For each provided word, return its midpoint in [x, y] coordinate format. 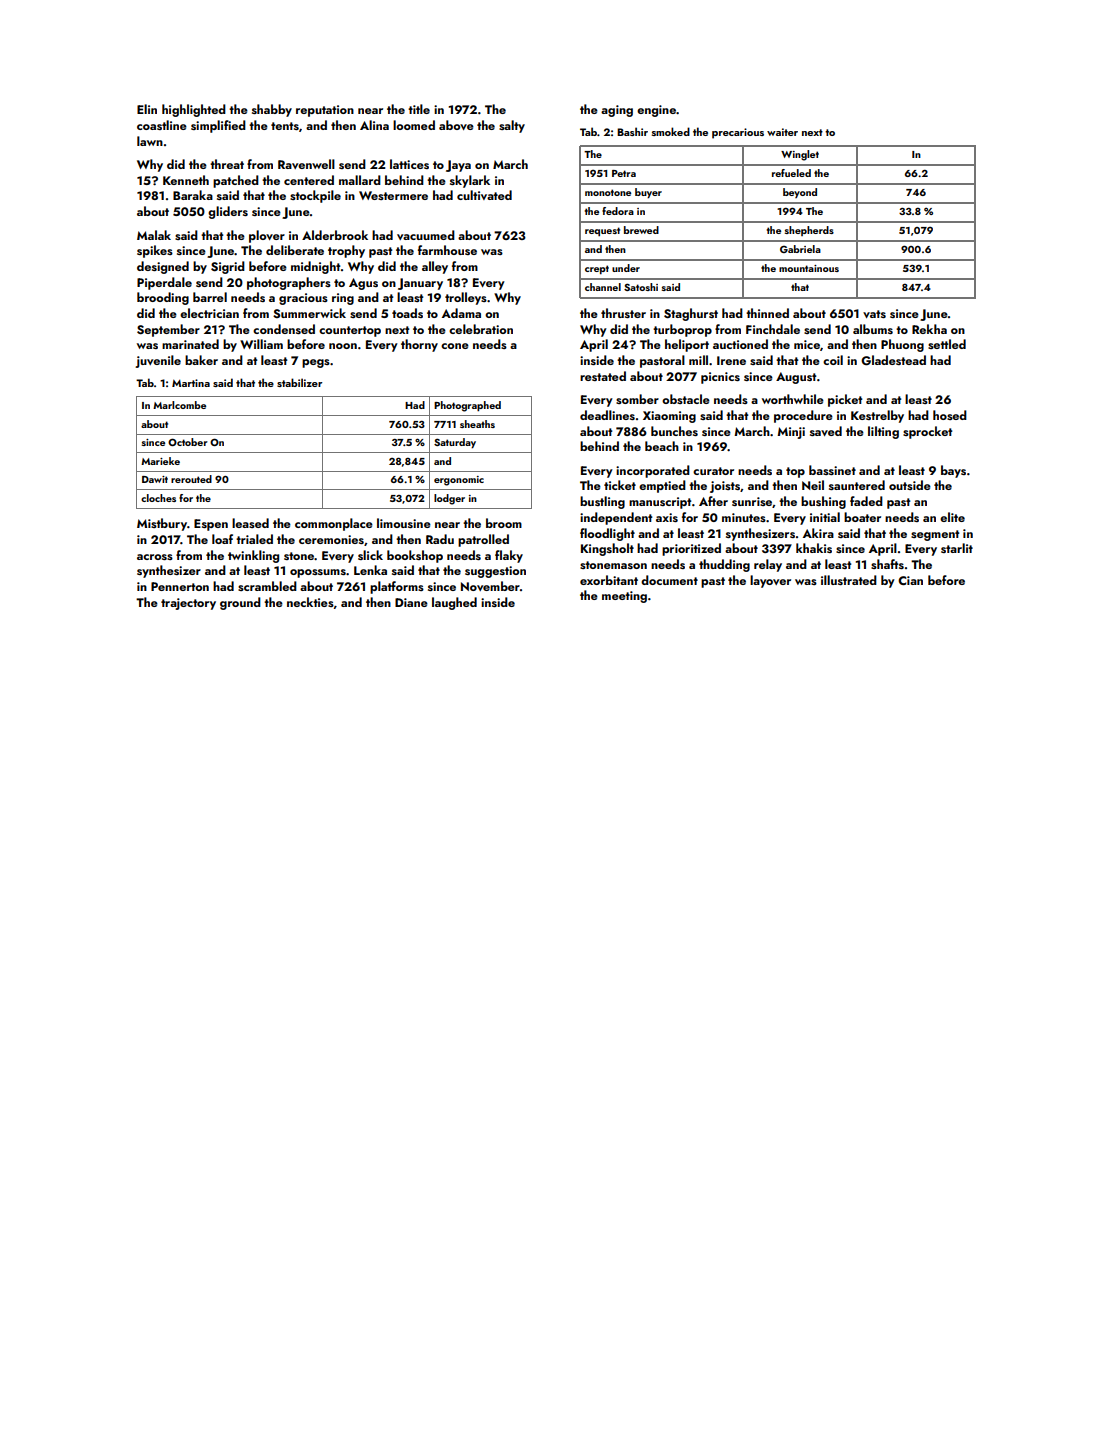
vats [874, 314]
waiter [782, 132]
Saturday [455, 443]
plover [267, 236]
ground [240, 603]
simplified [218, 126]
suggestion [495, 572]
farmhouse [447, 250]
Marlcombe [179, 405]
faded [866, 501]
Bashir [632, 131]
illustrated [849, 580]
